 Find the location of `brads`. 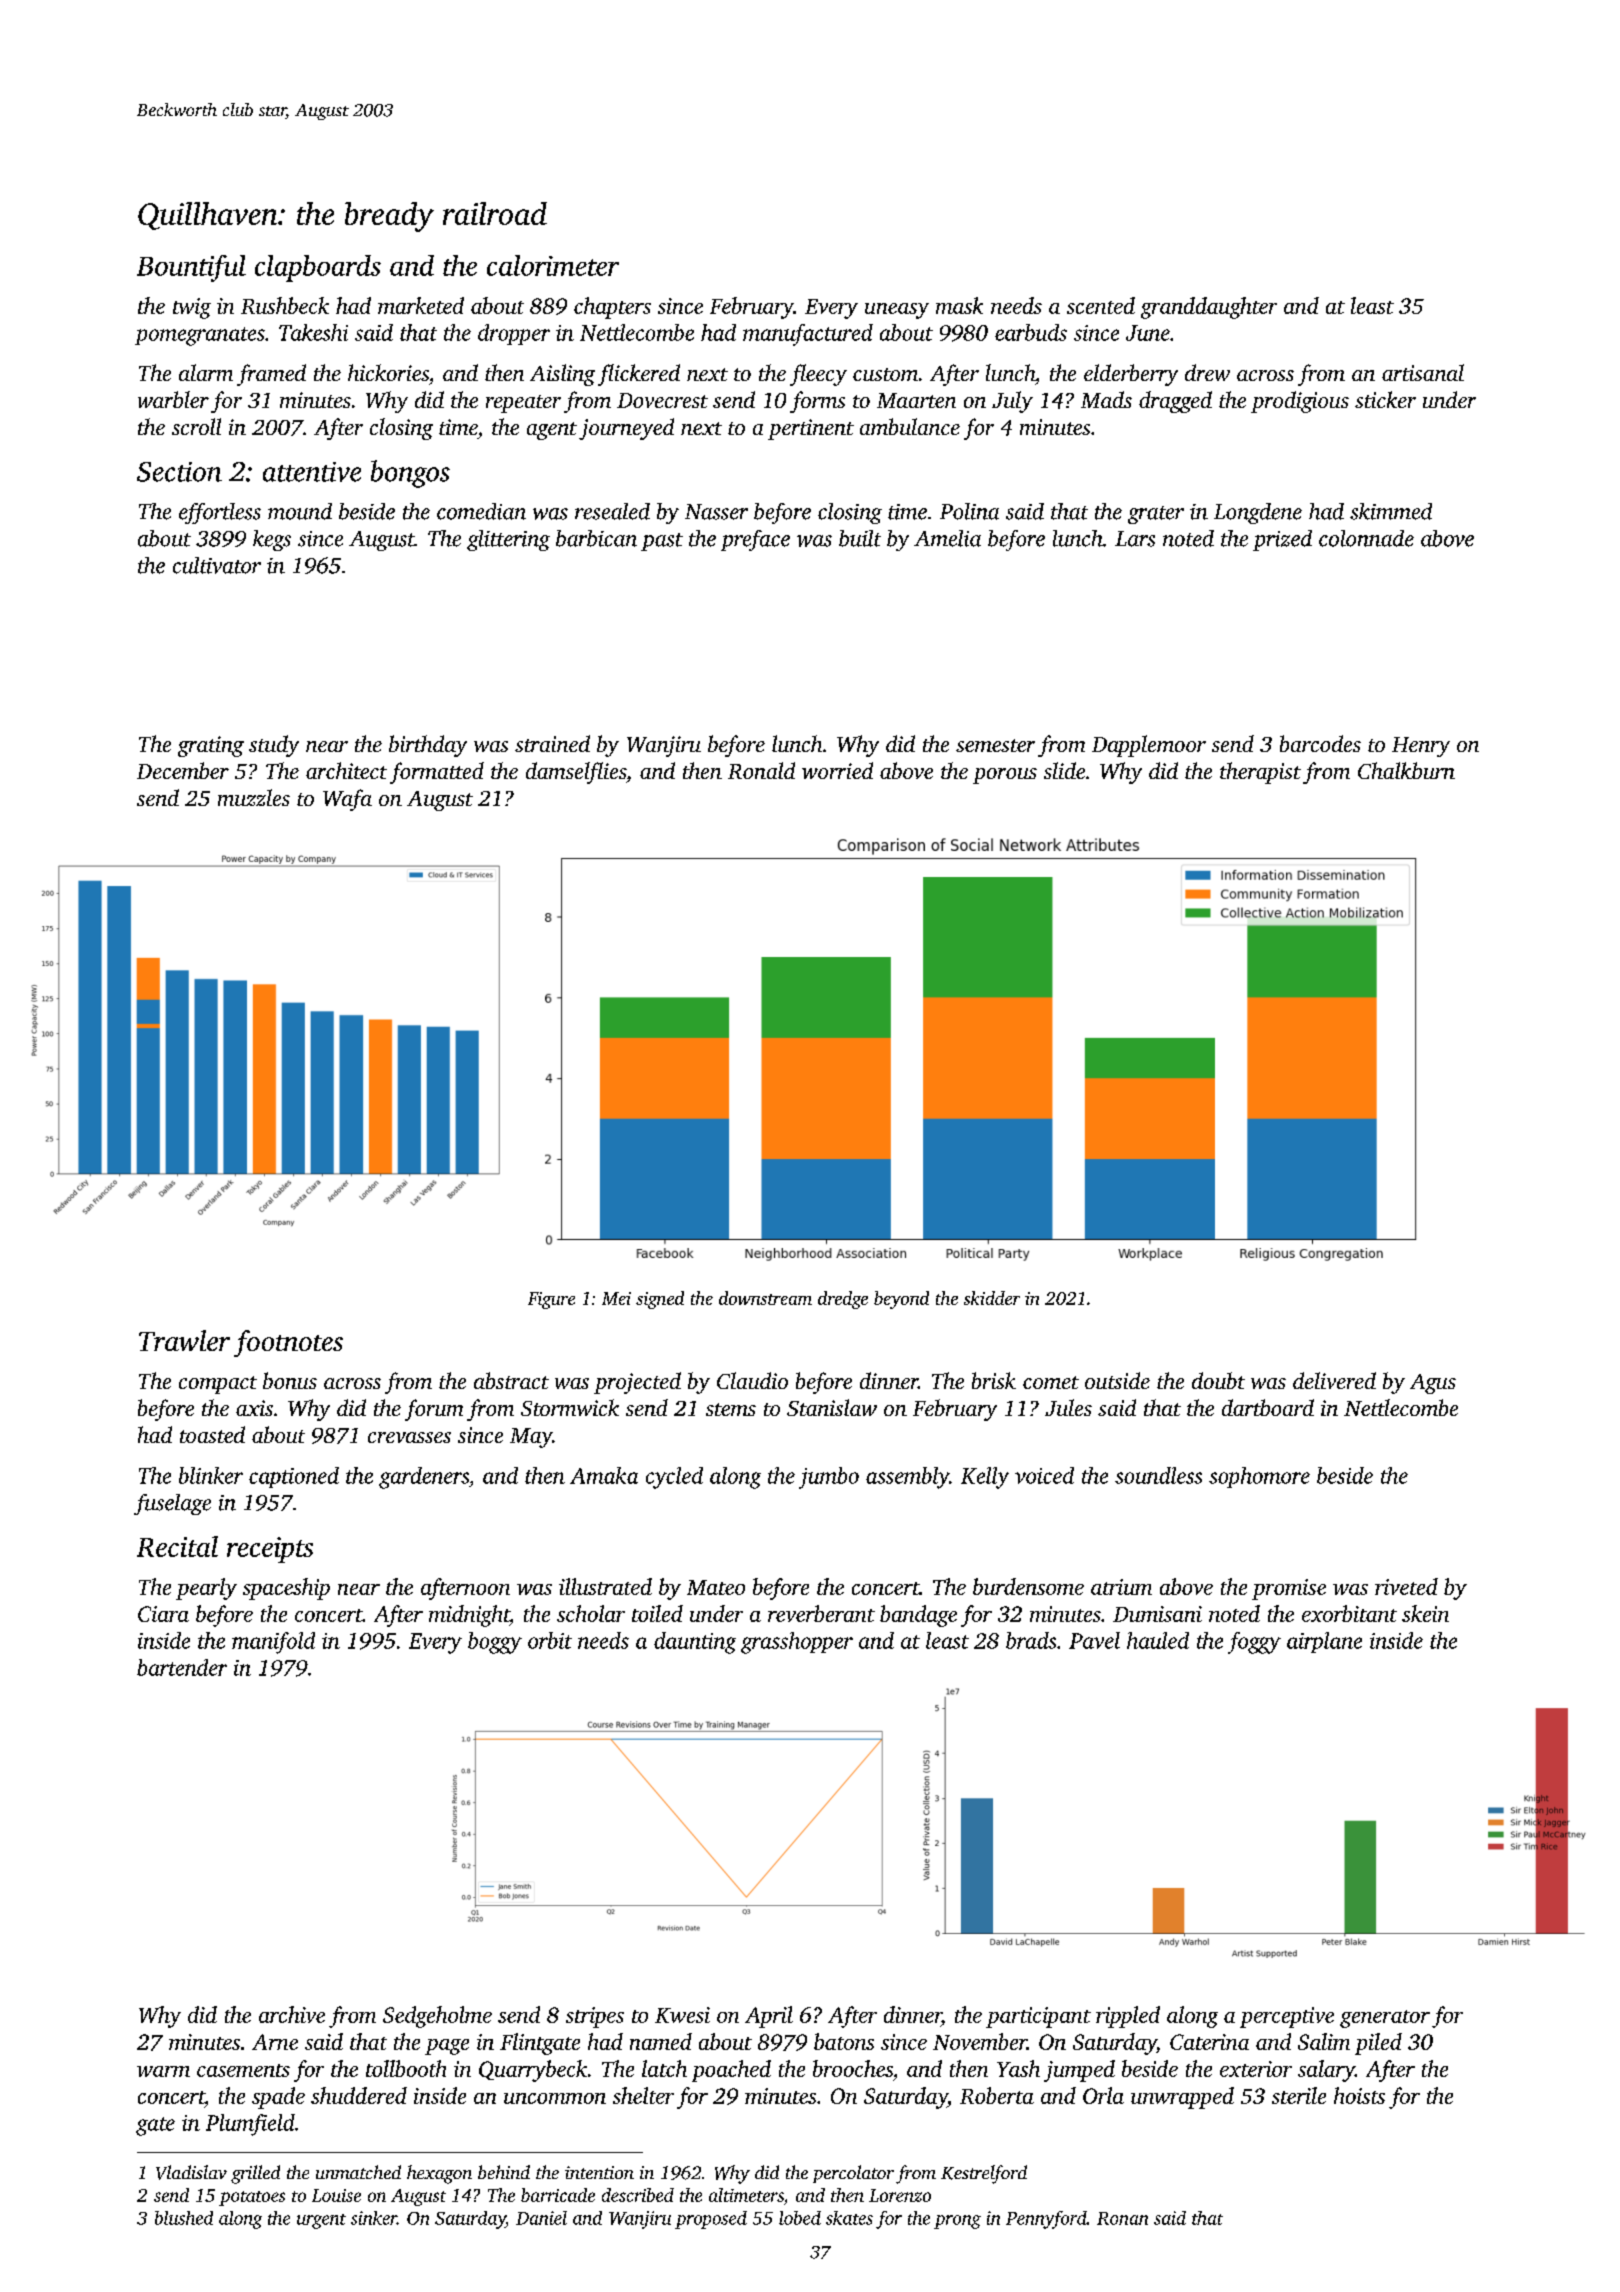

brads is located at coordinates (1031, 1640).
